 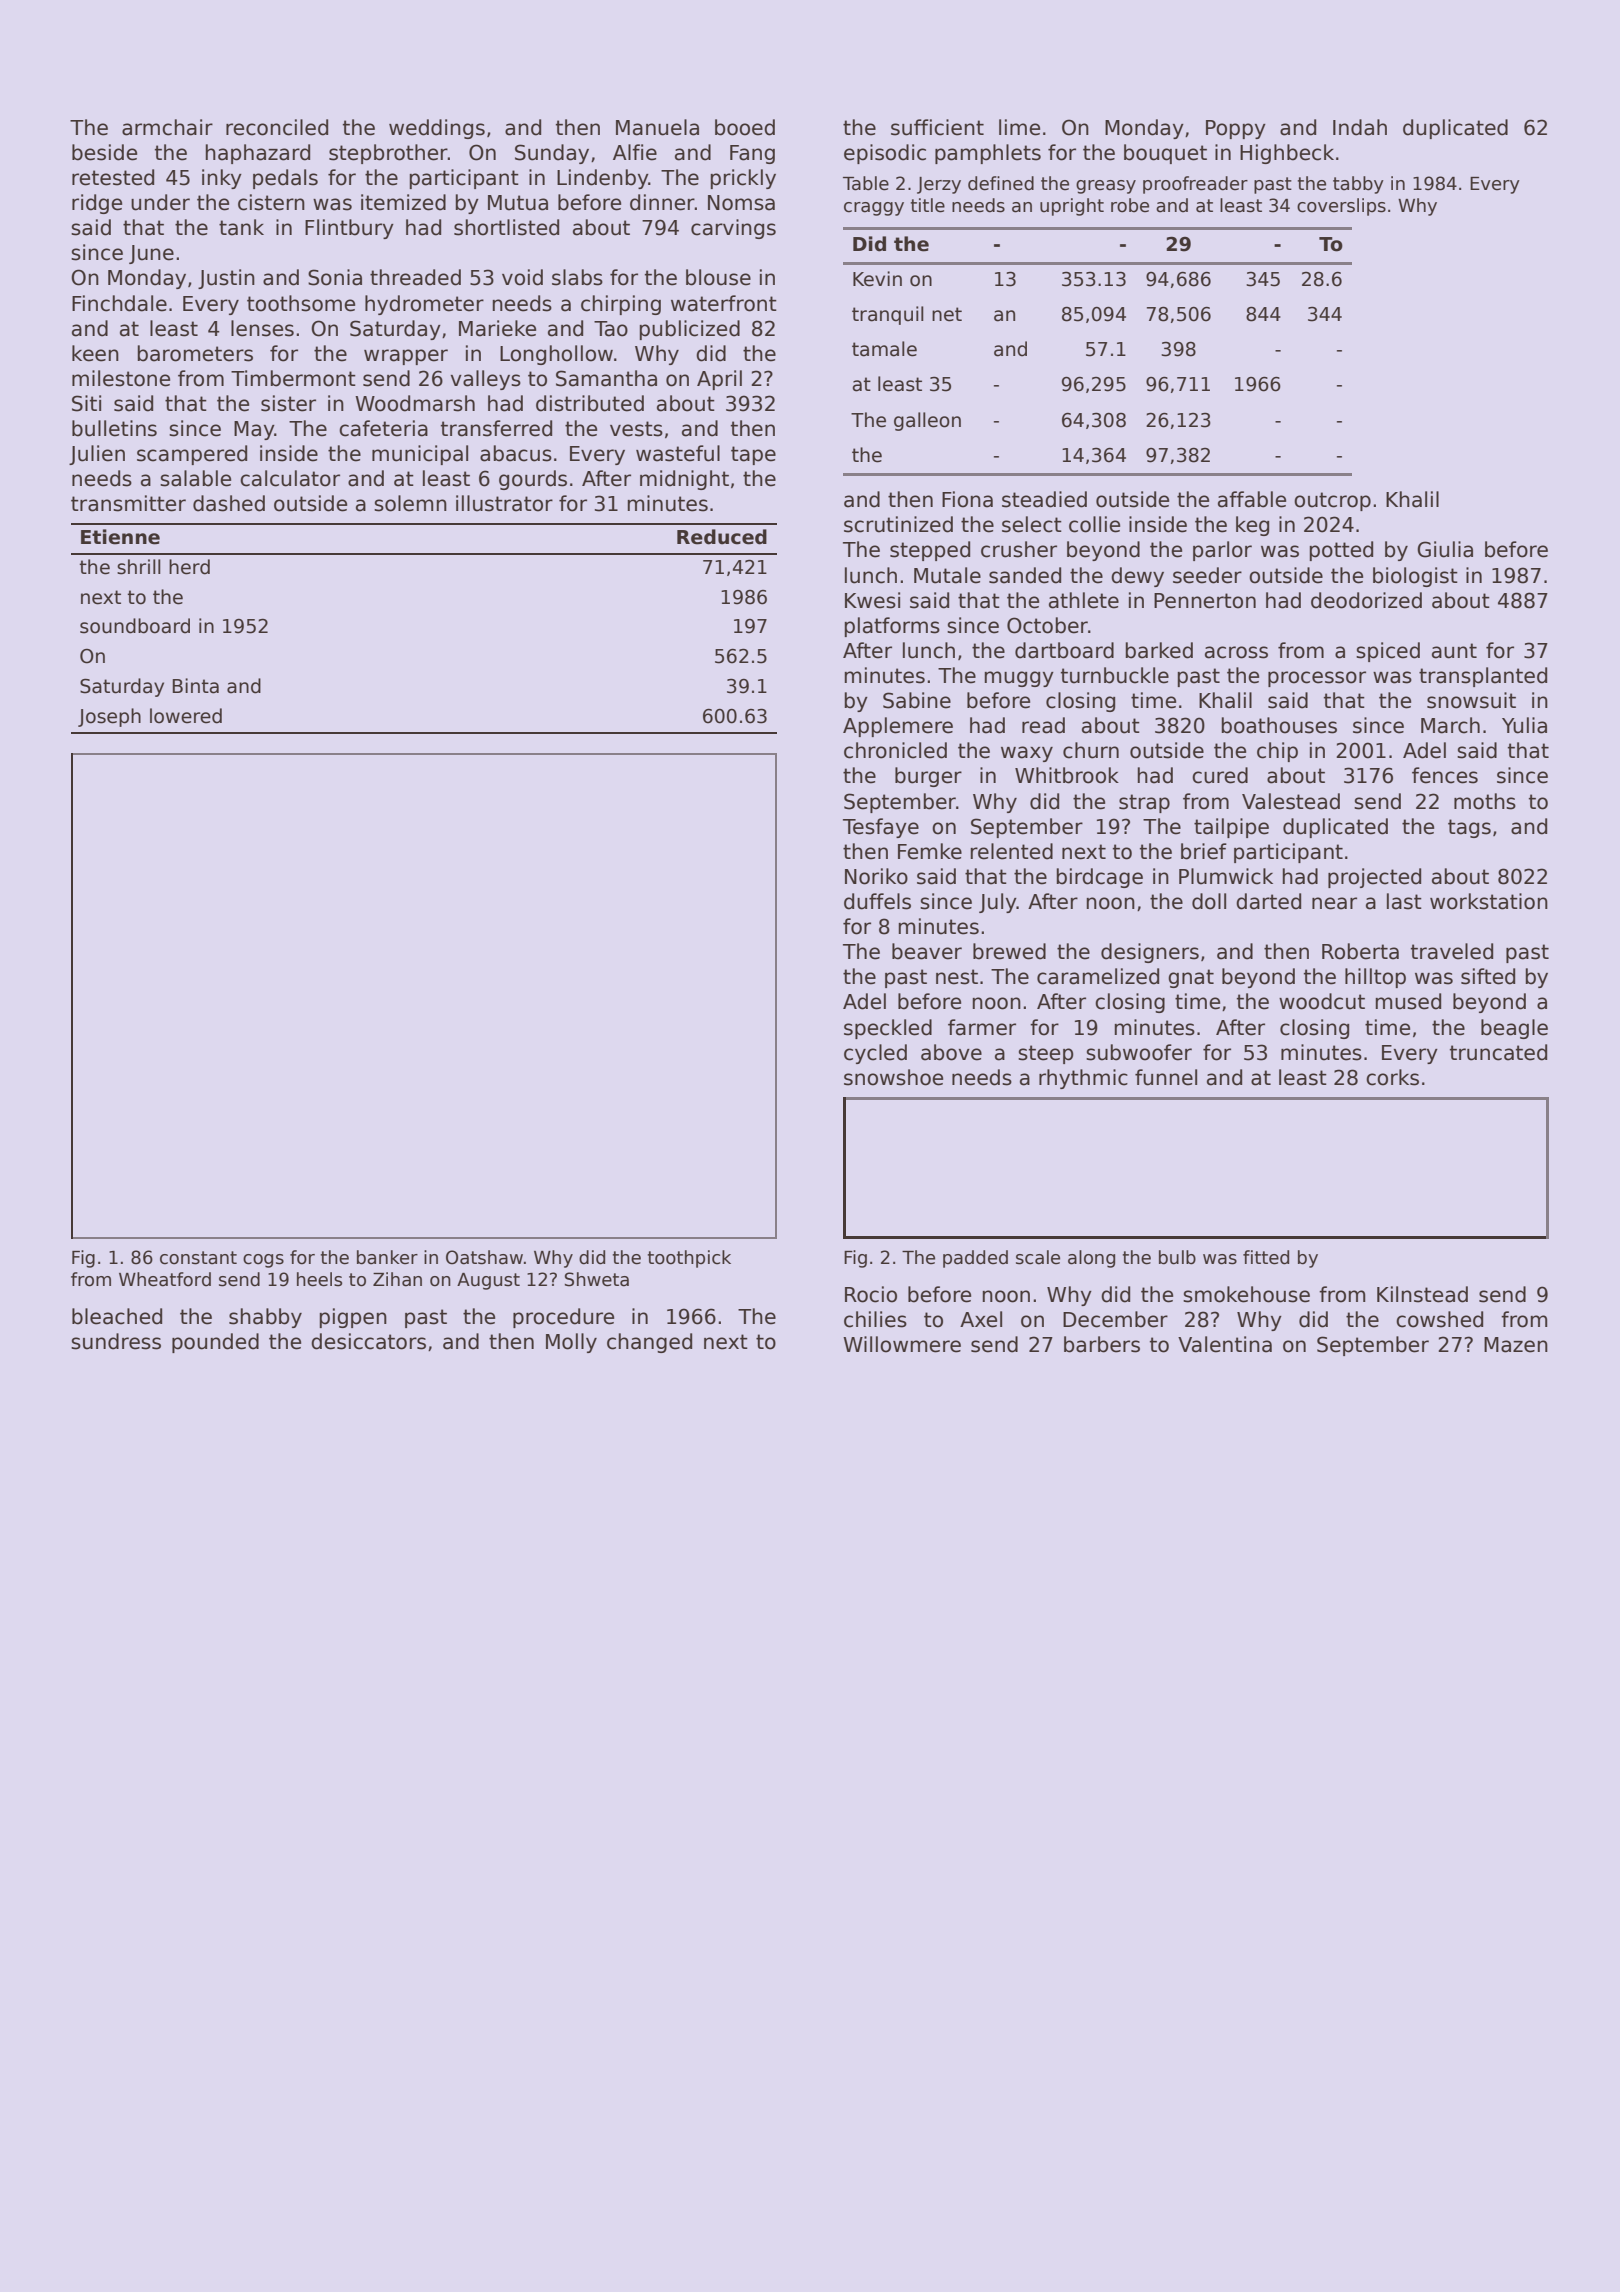 I want to click on rhythmic, so click(x=1083, y=1079).
